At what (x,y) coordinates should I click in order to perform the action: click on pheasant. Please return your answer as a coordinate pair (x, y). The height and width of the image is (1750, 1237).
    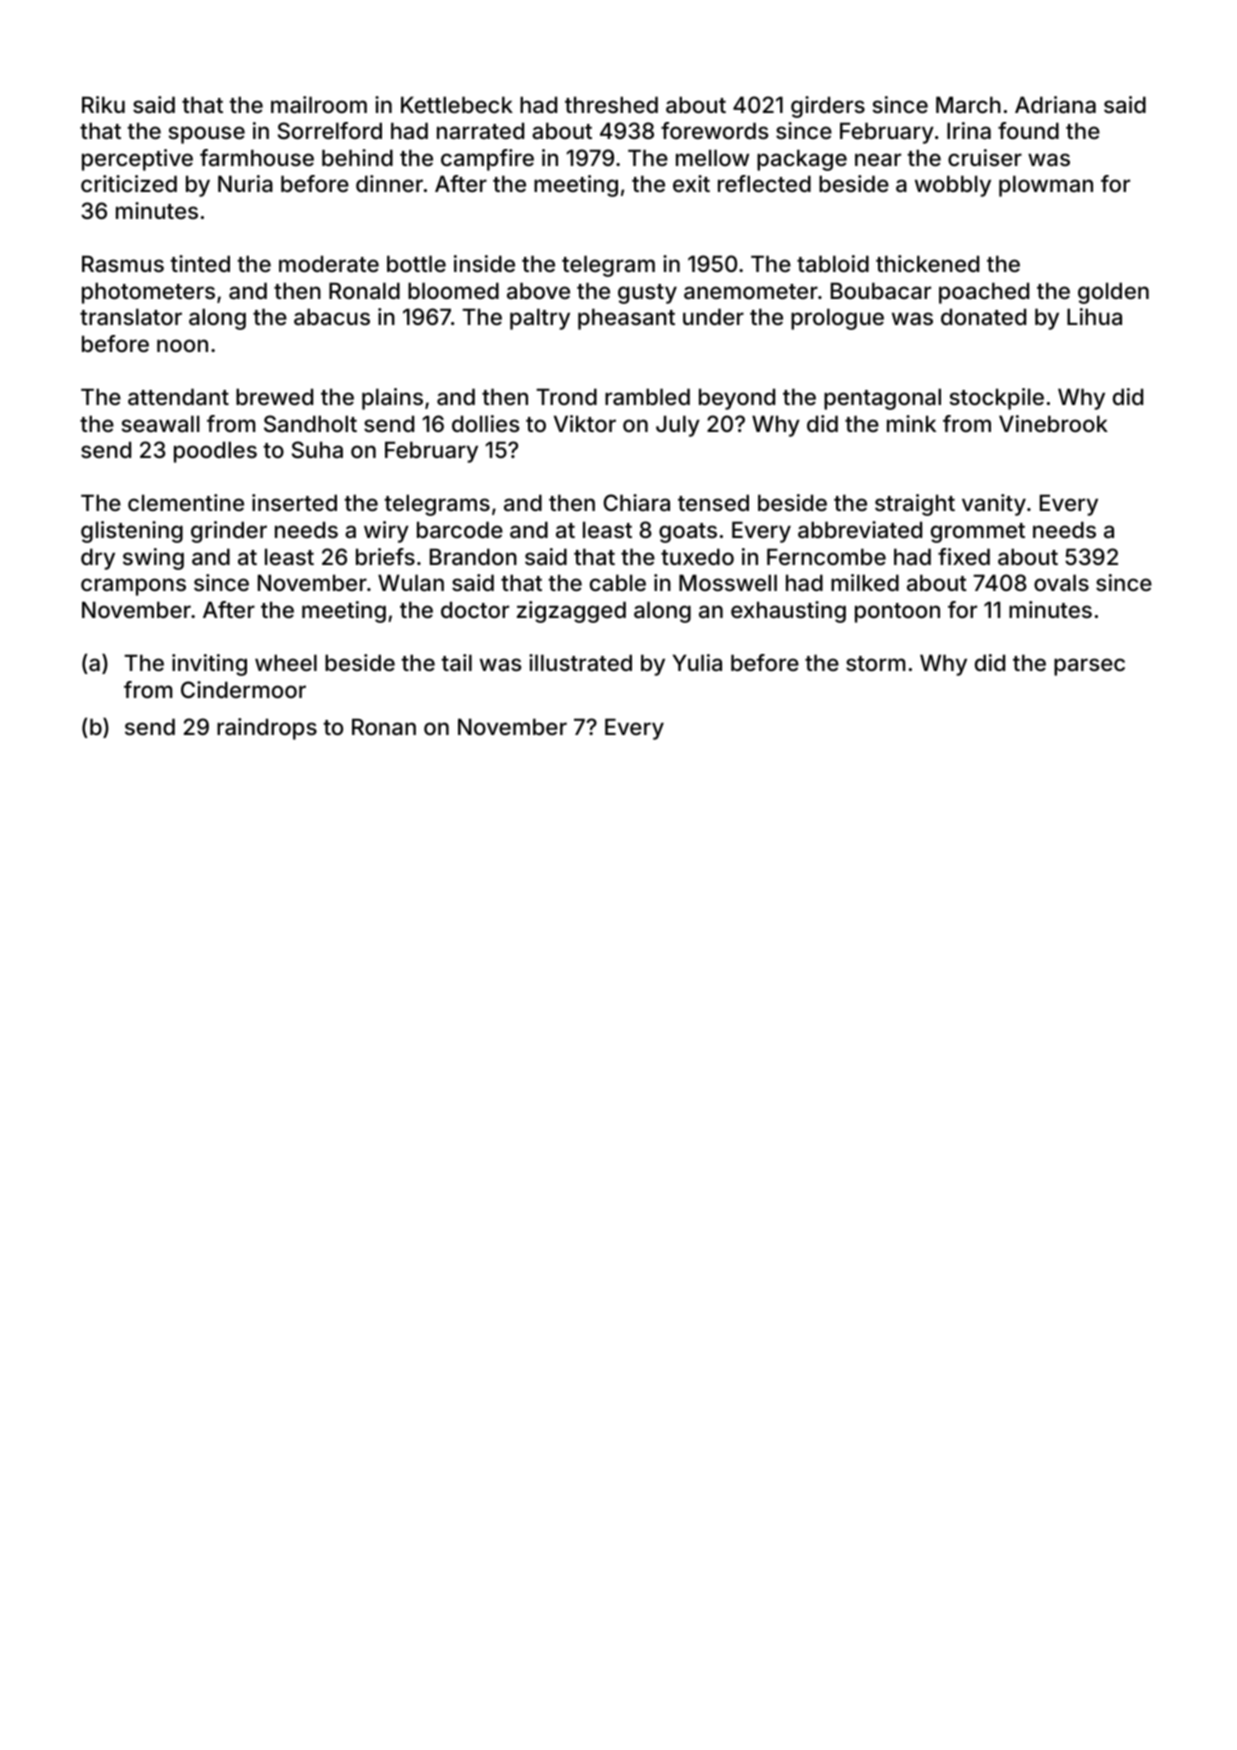
    Looking at the image, I should click on (626, 319).
